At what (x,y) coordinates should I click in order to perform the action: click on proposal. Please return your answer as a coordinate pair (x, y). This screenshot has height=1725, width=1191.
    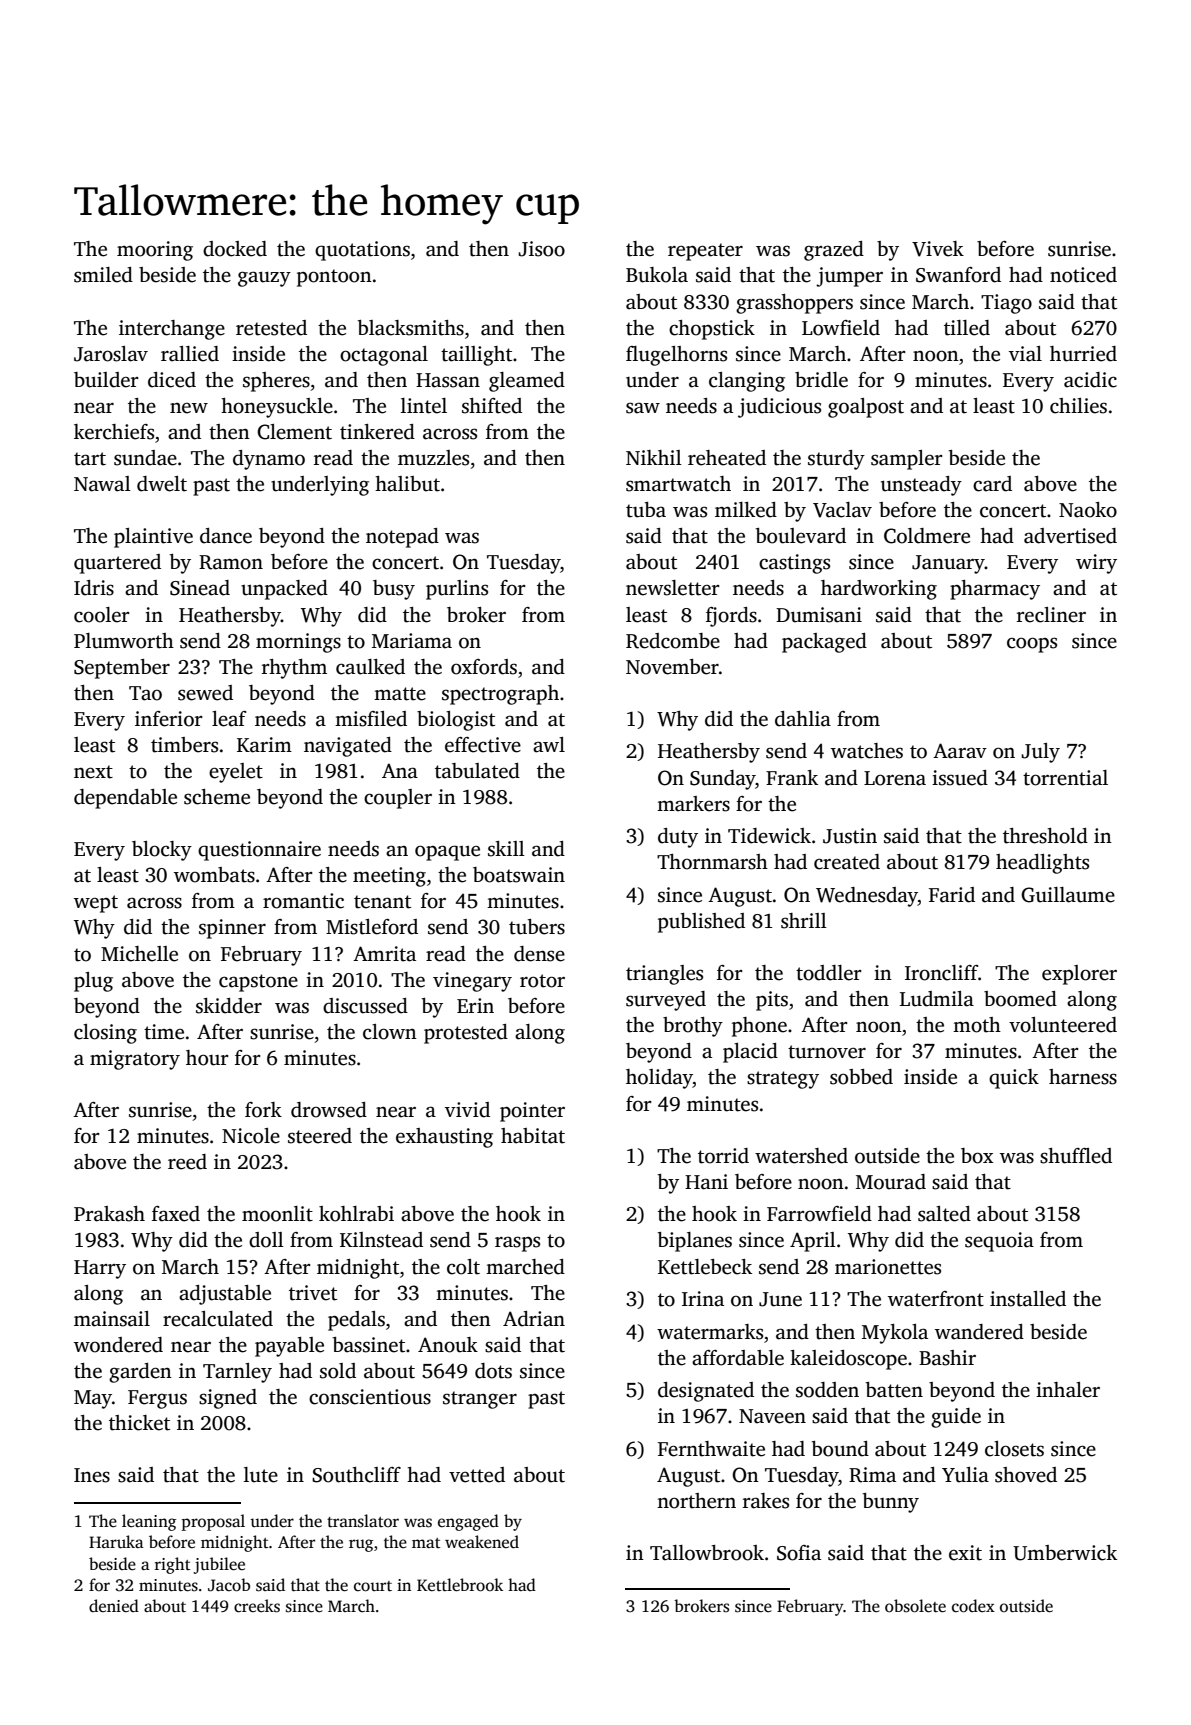
    Looking at the image, I should click on (213, 1522).
